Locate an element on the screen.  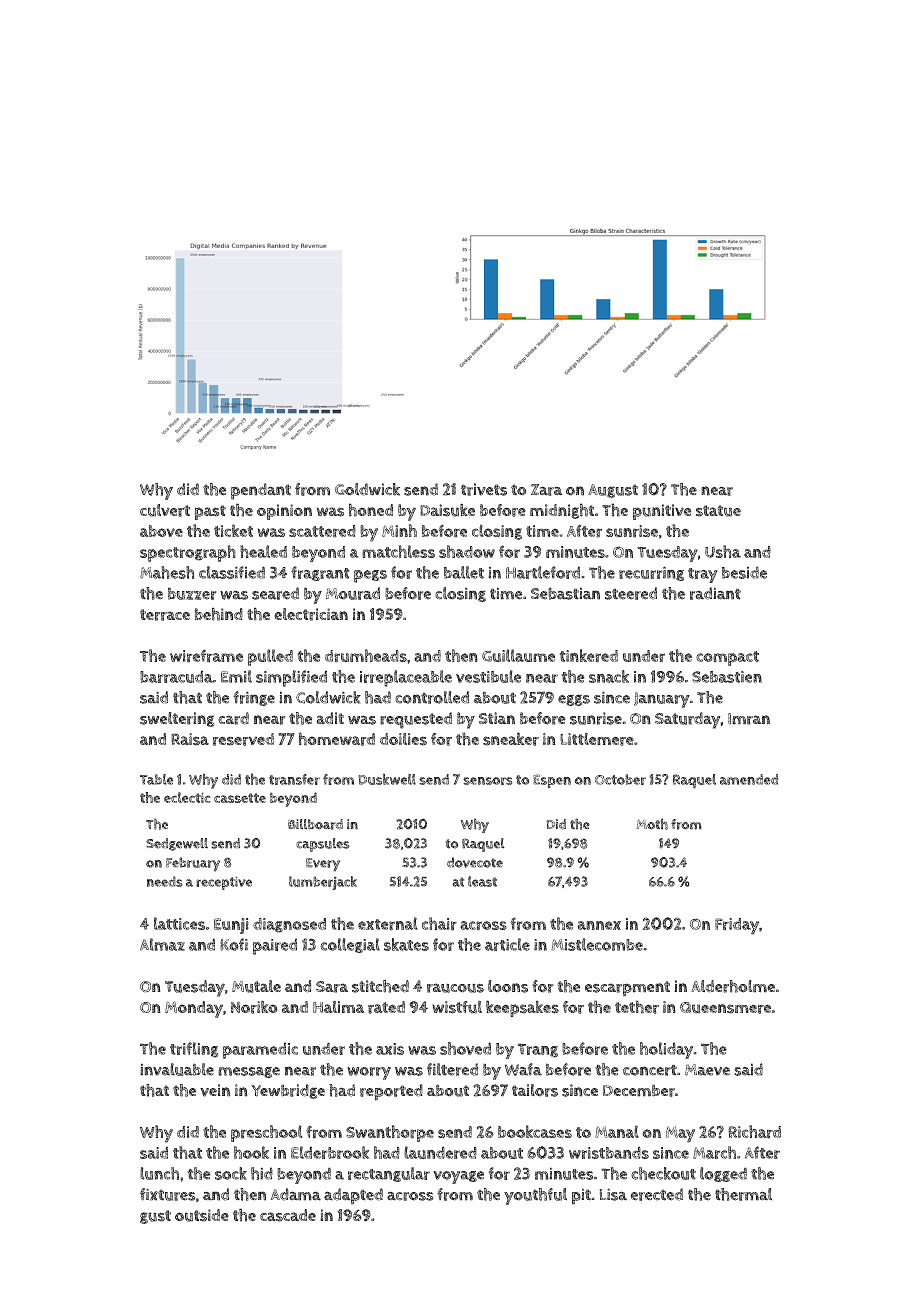
recurring is located at coordinates (651, 573).
